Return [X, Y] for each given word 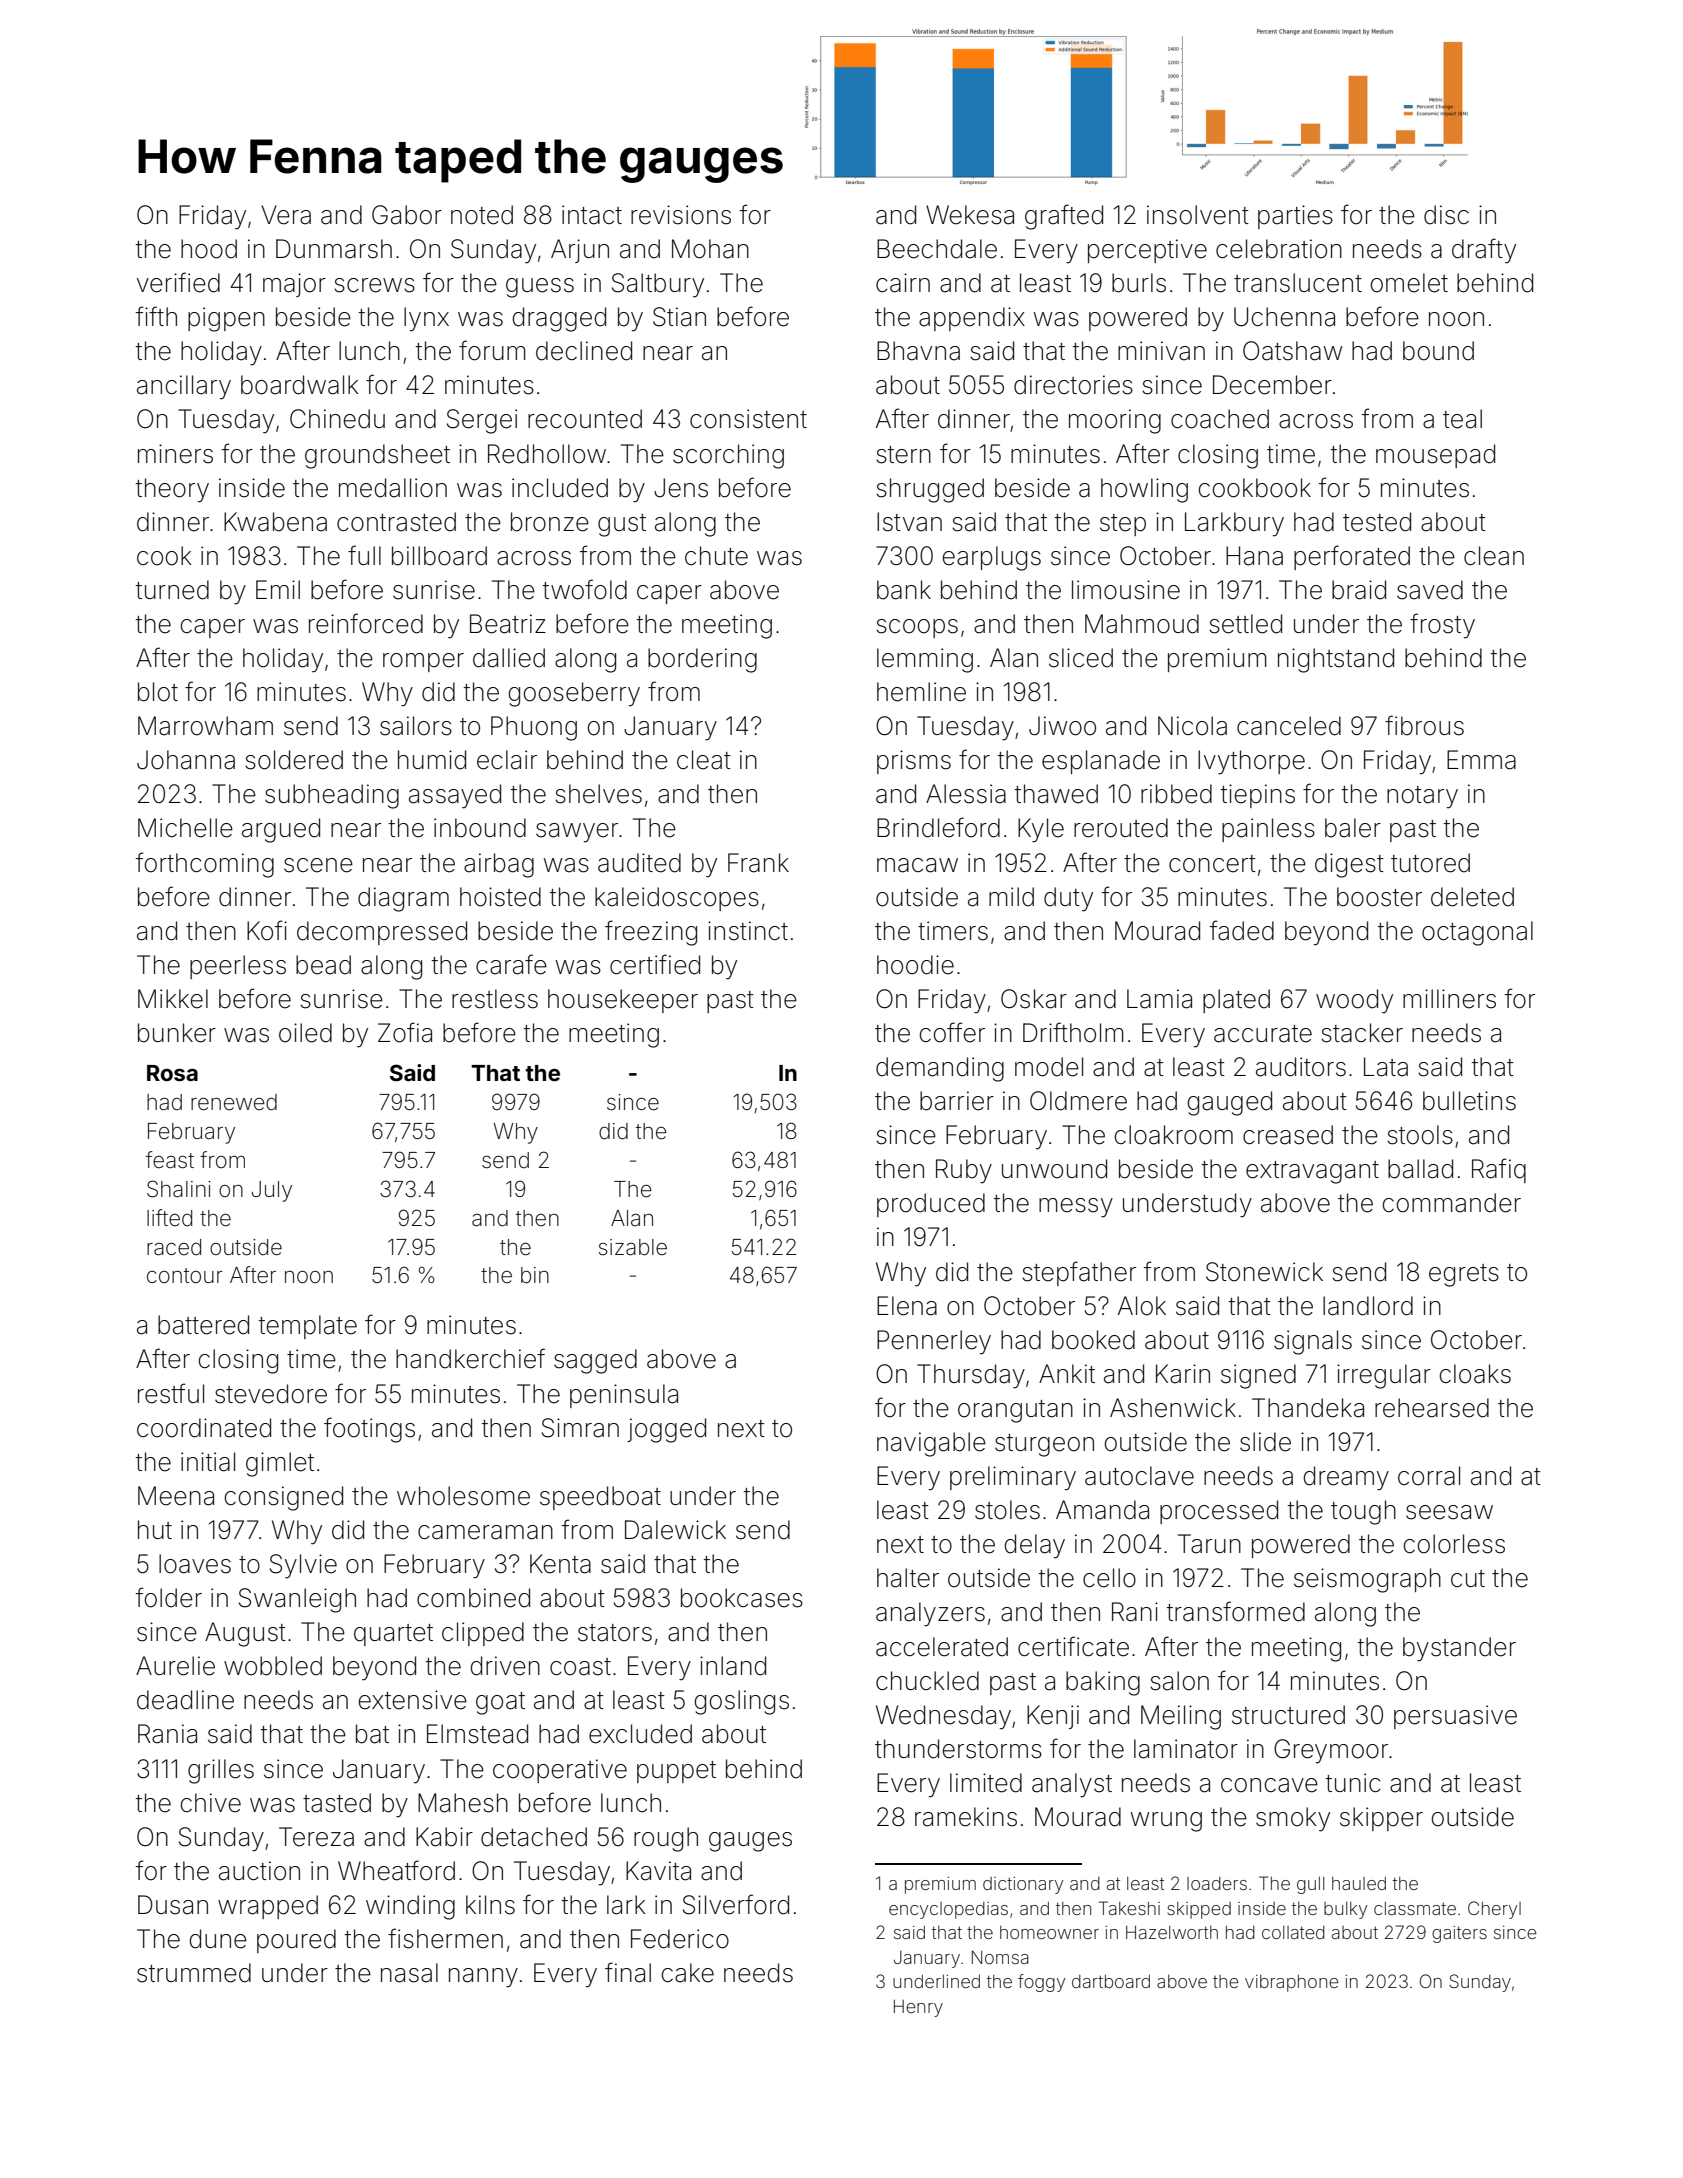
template [308, 1327]
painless [1268, 830]
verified [178, 282]
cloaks [1475, 1374]
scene [318, 865]
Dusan [173, 1905]
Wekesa [970, 215]
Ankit [1067, 1373]
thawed [1056, 794]
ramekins [966, 1817]
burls [1139, 283]
